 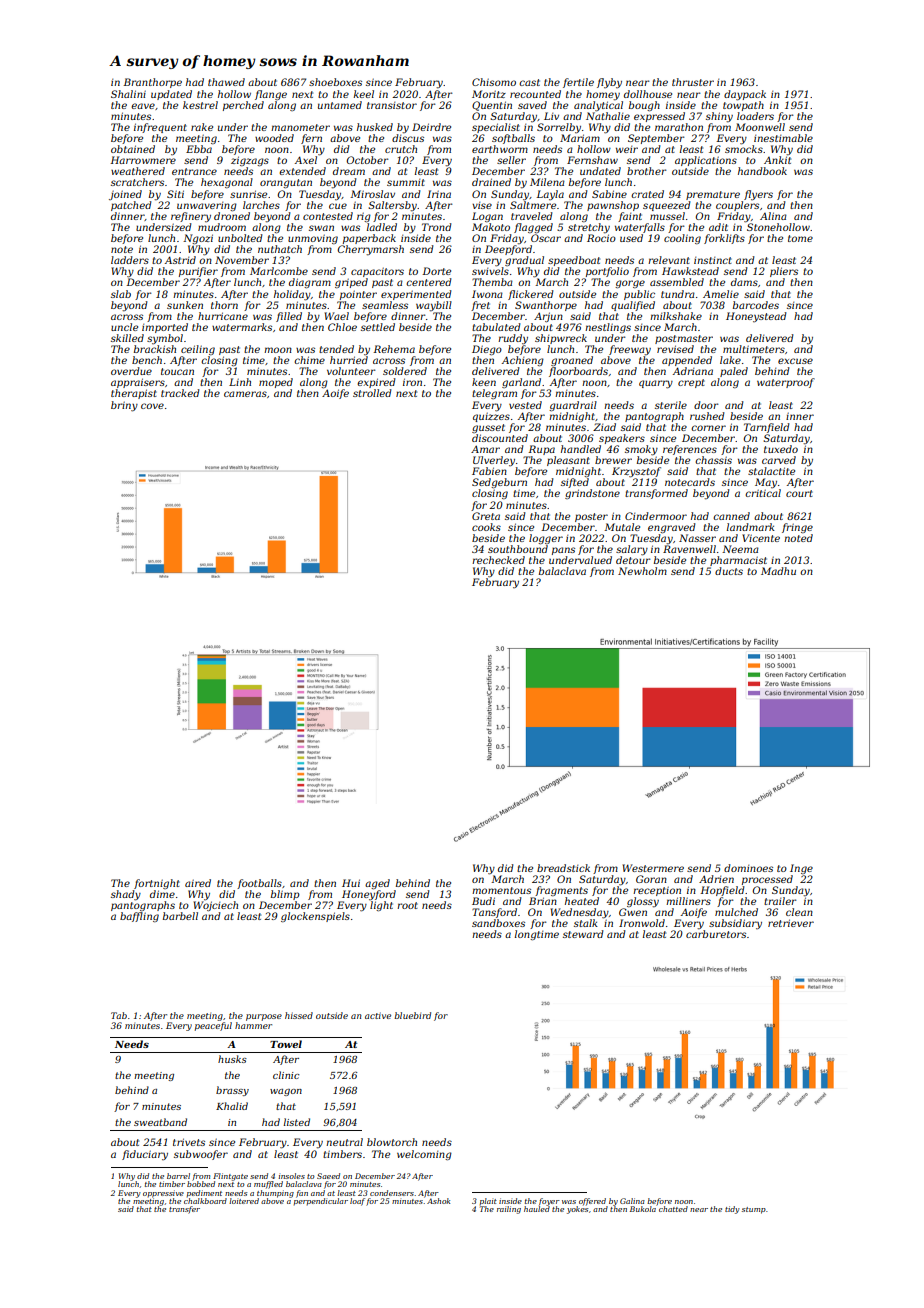 I want to click on Trond, so click(x=436, y=227).
